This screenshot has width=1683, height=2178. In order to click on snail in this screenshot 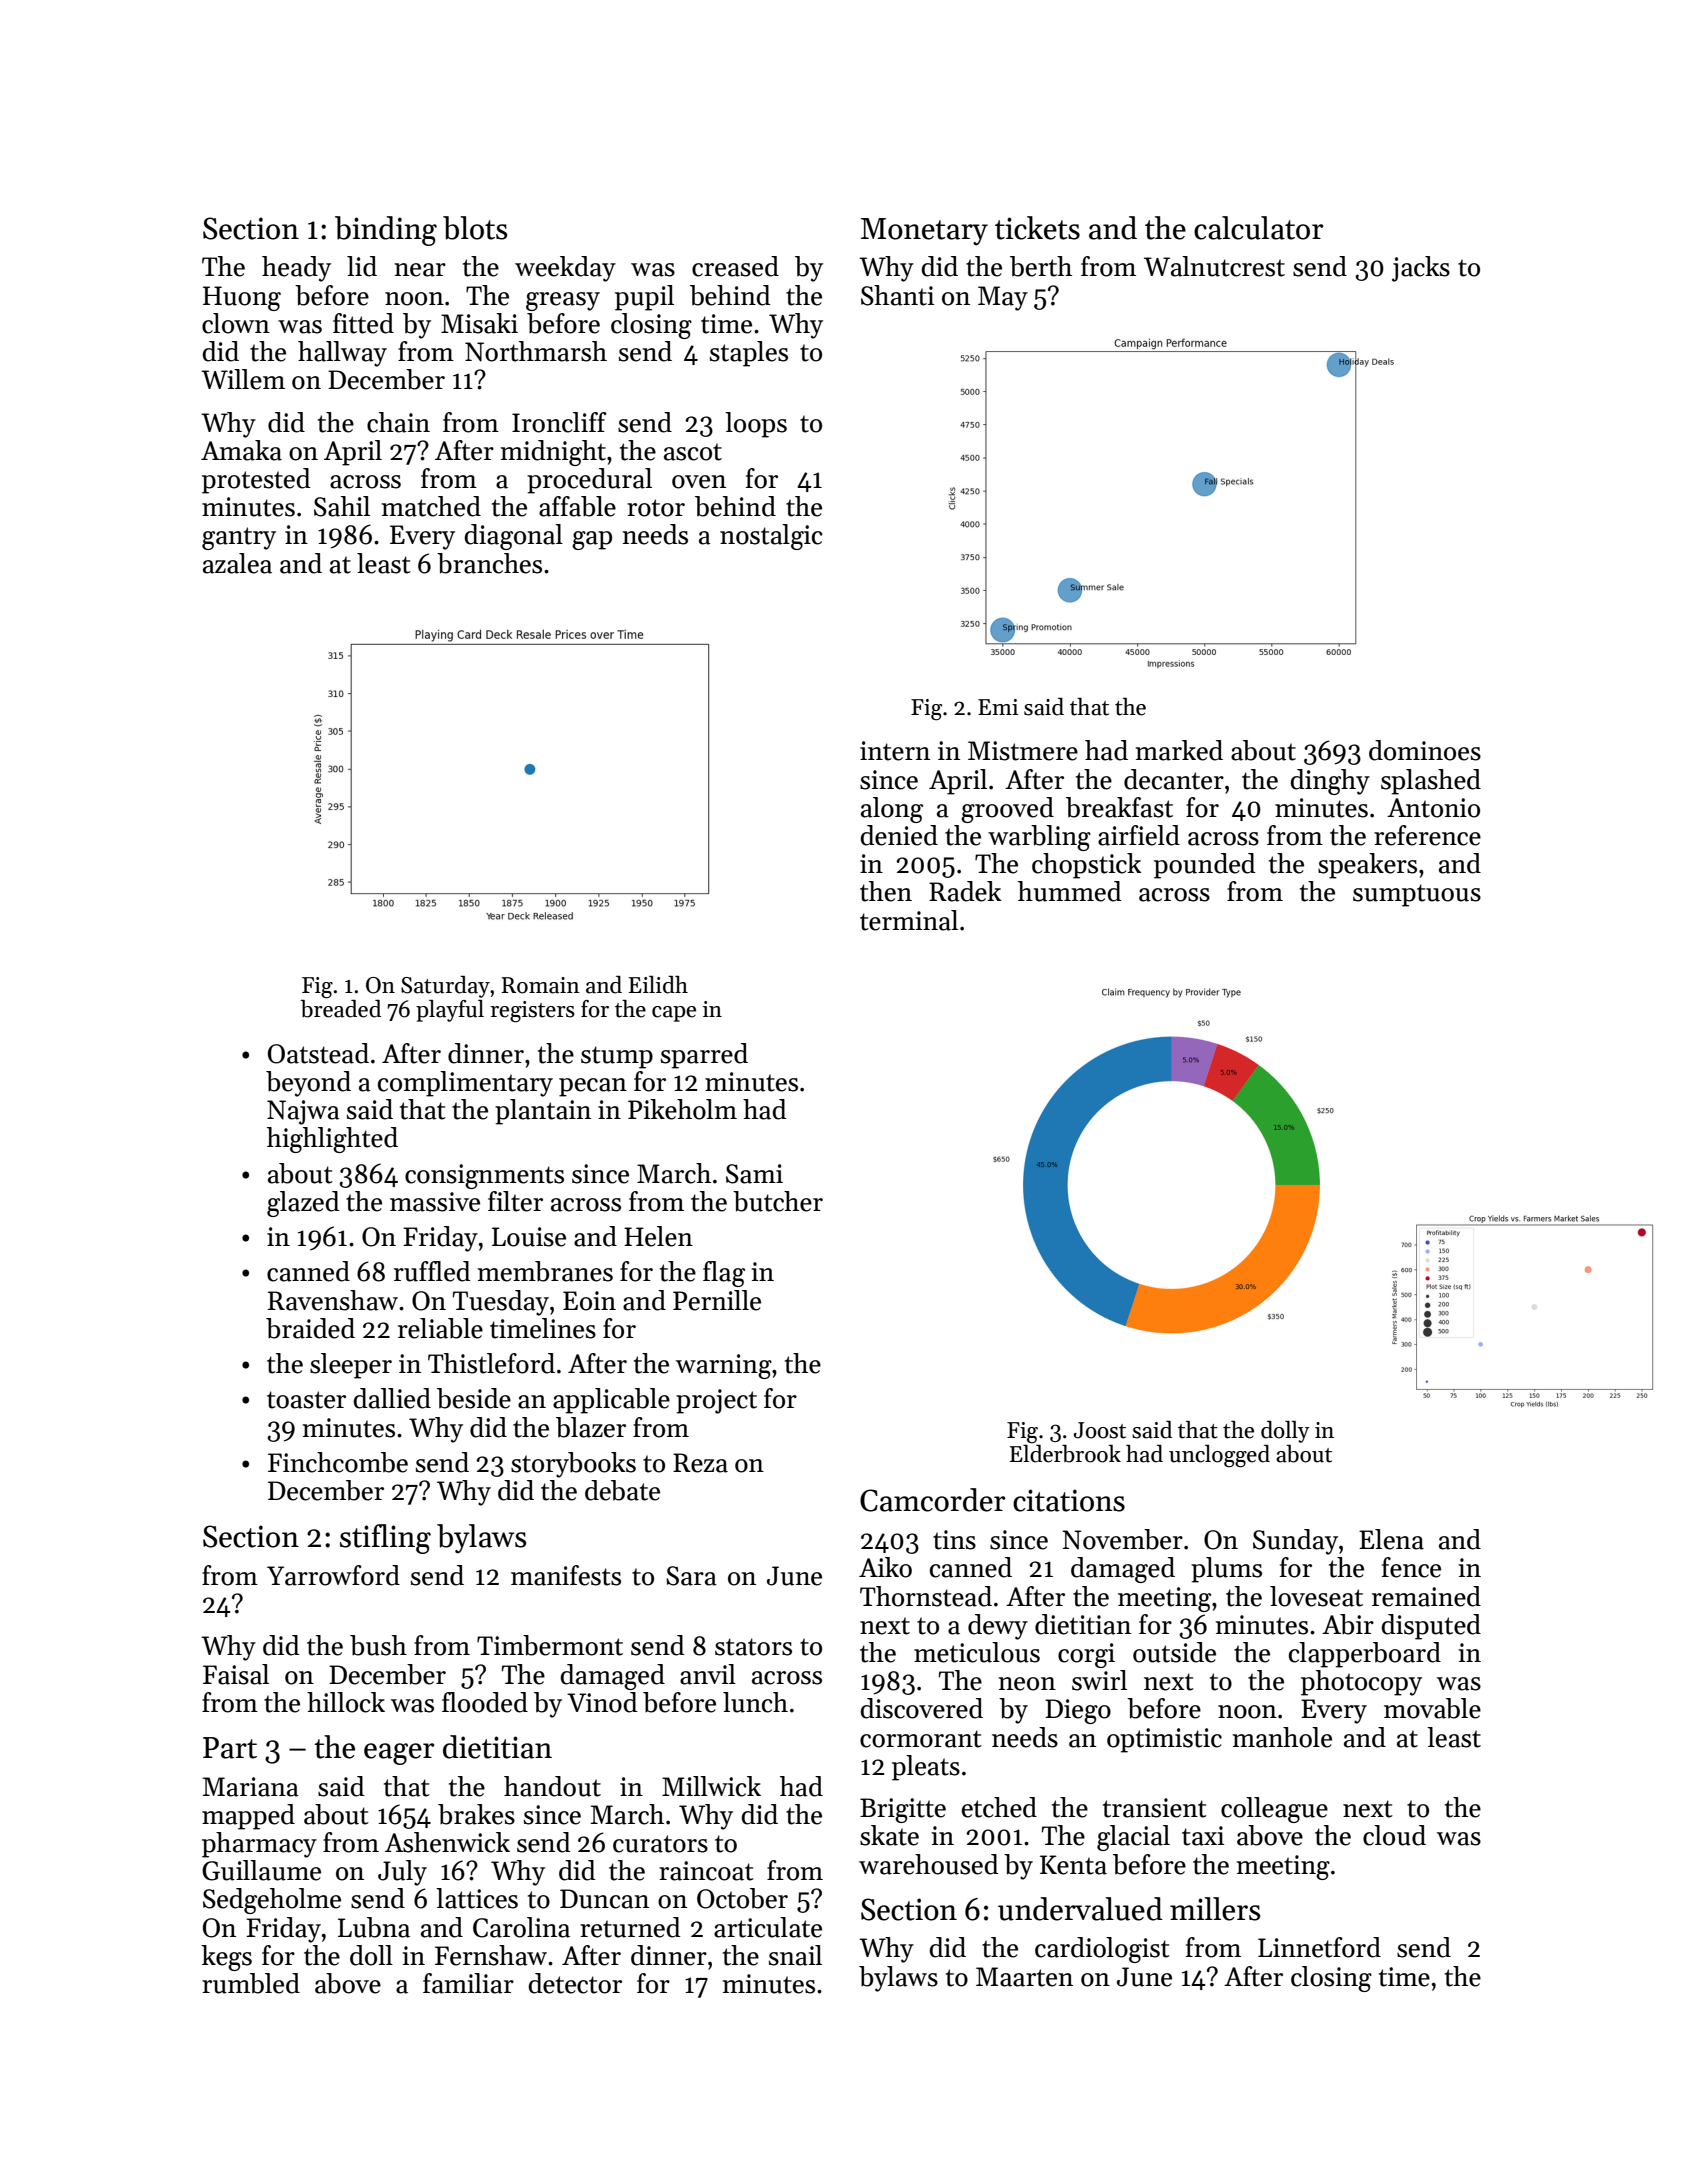, I will do `click(795, 1955)`.
